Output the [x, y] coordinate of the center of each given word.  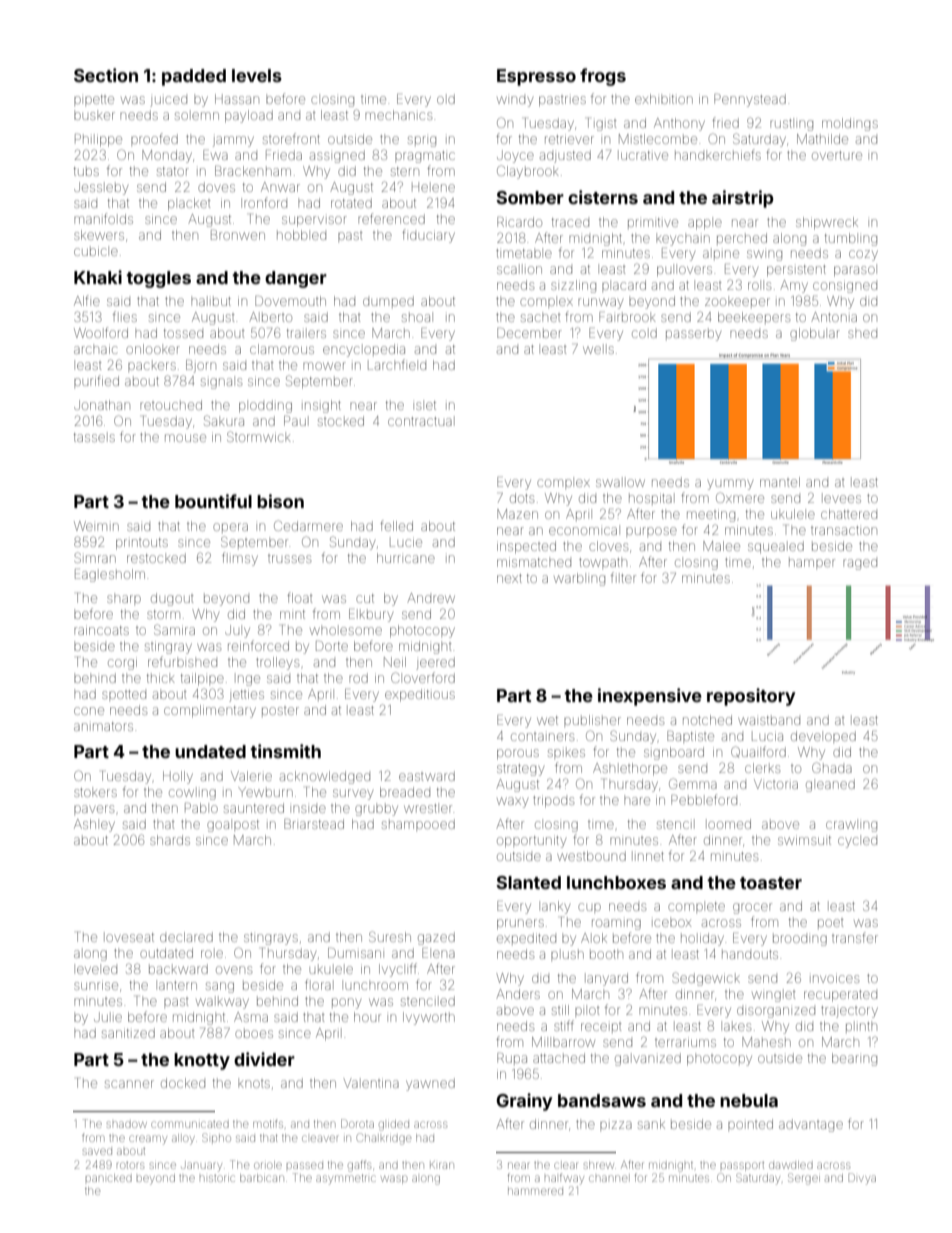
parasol [854, 271]
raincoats [101, 630]
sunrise [96, 985]
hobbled [301, 235]
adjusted [565, 156]
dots [522, 498]
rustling [791, 125]
